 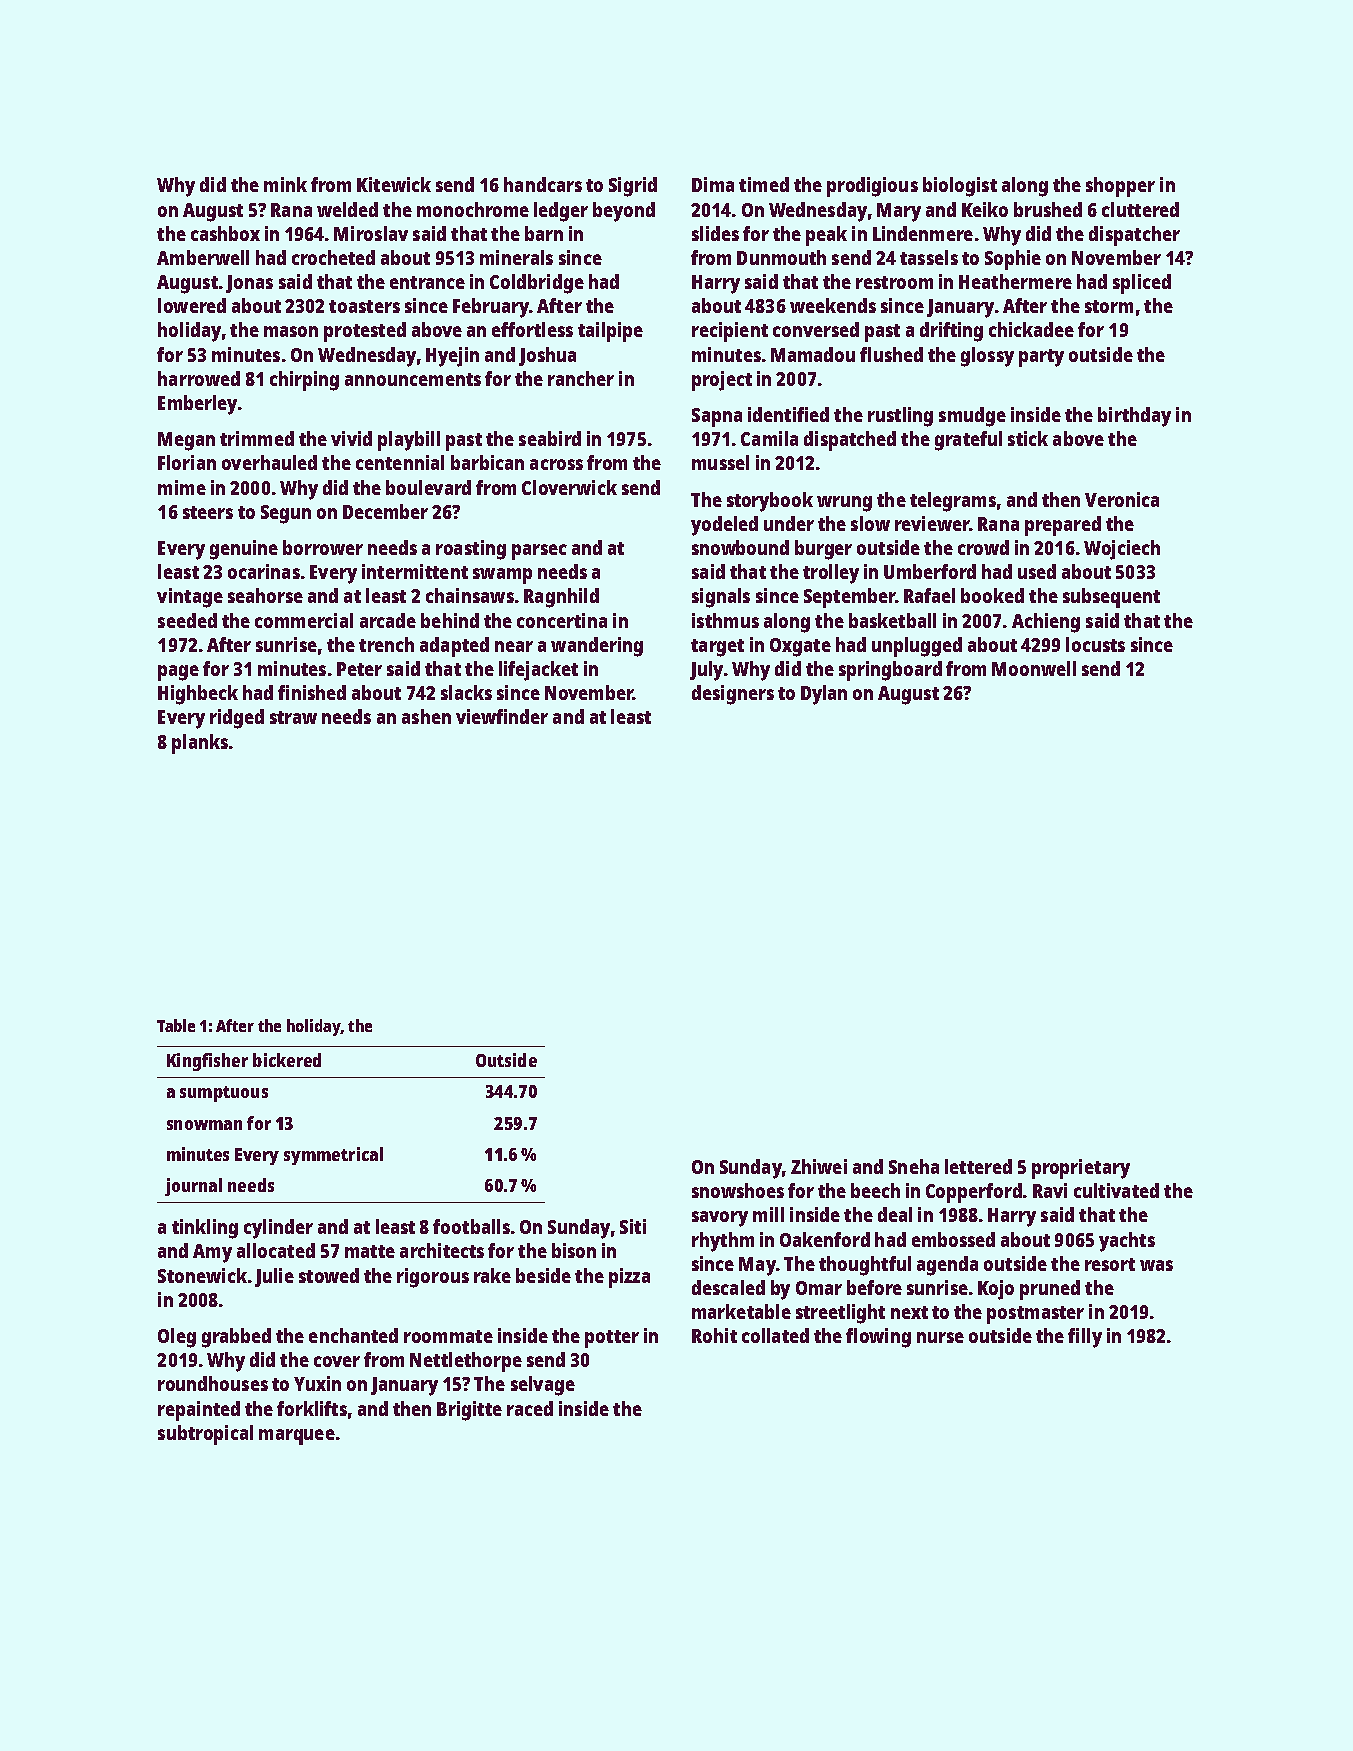 What do you see at coordinates (394, 184) in the screenshot?
I see `Kitewick` at bounding box center [394, 184].
